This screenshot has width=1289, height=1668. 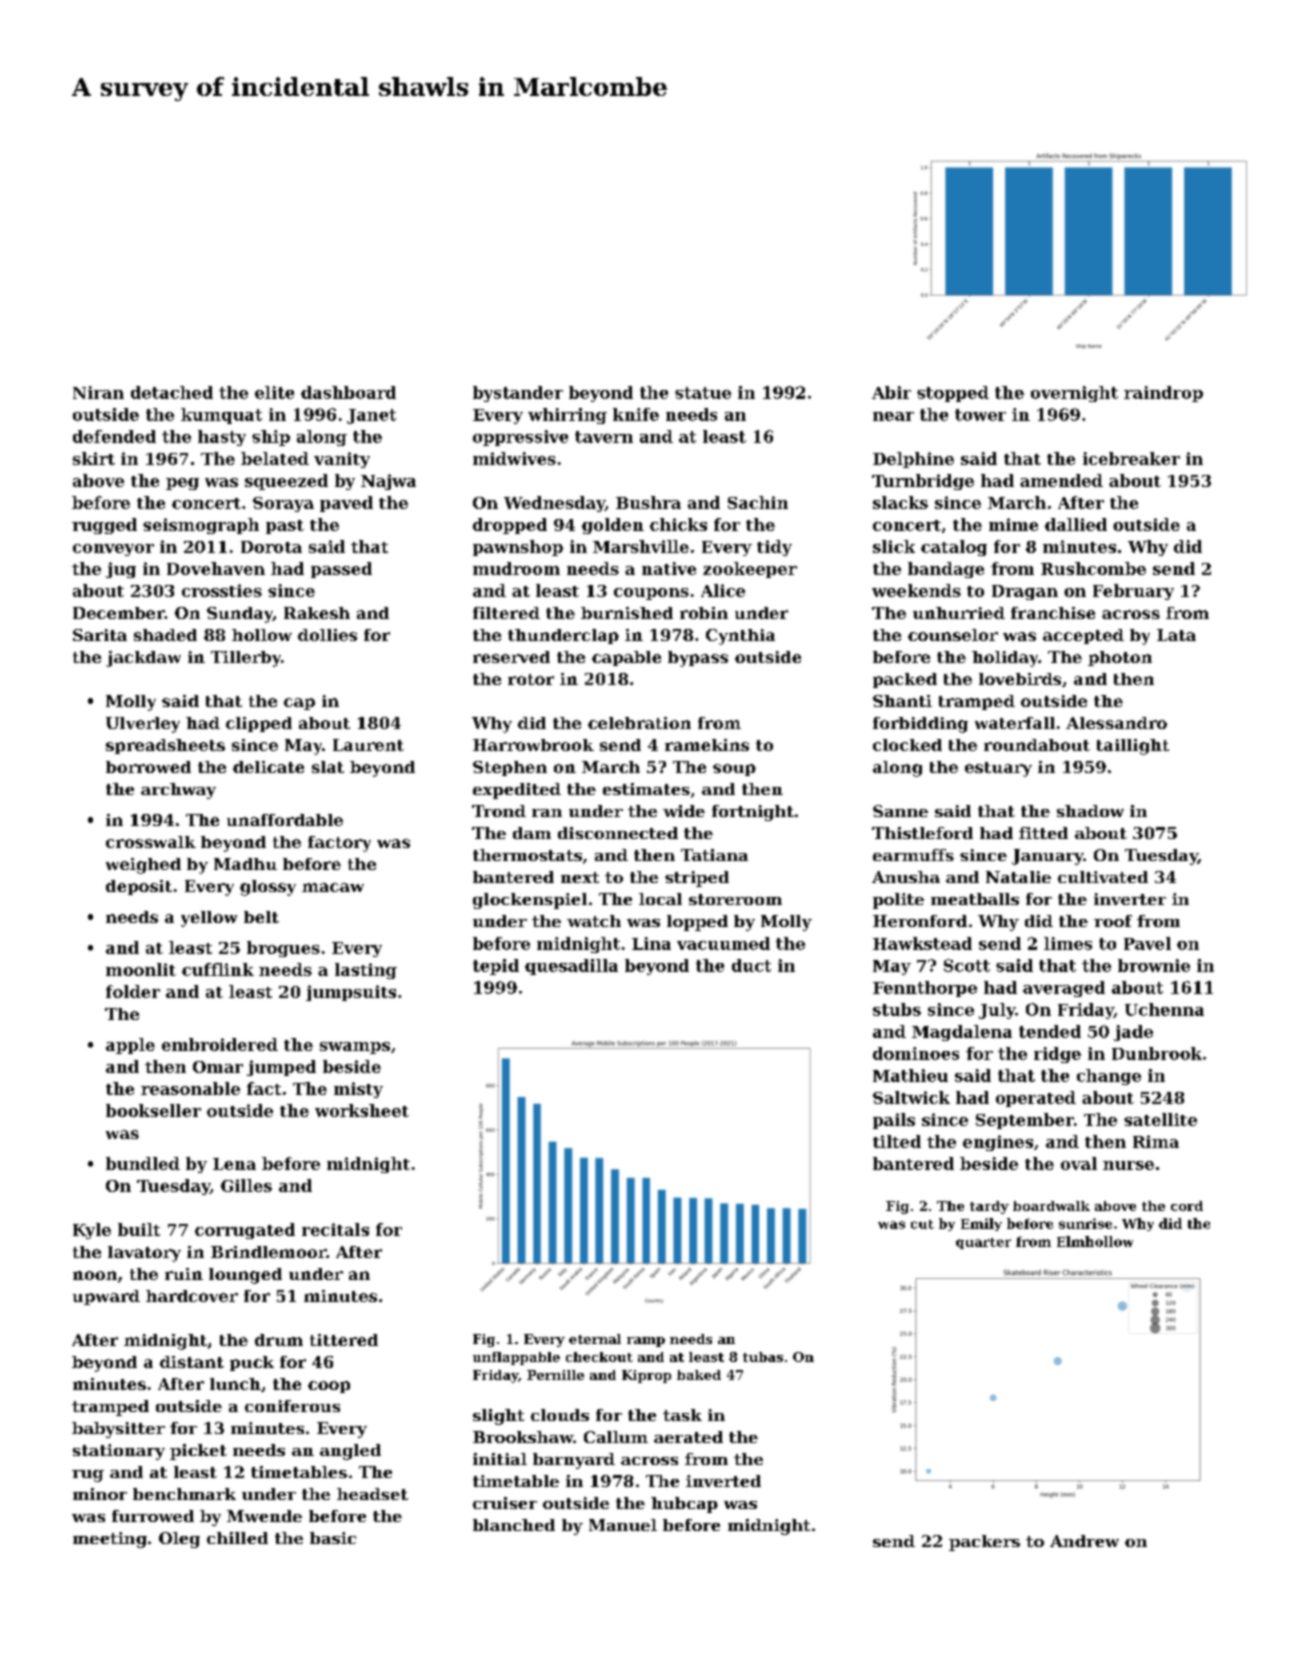 What do you see at coordinates (595, 1339) in the screenshot?
I see `eternal` at bounding box center [595, 1339].
